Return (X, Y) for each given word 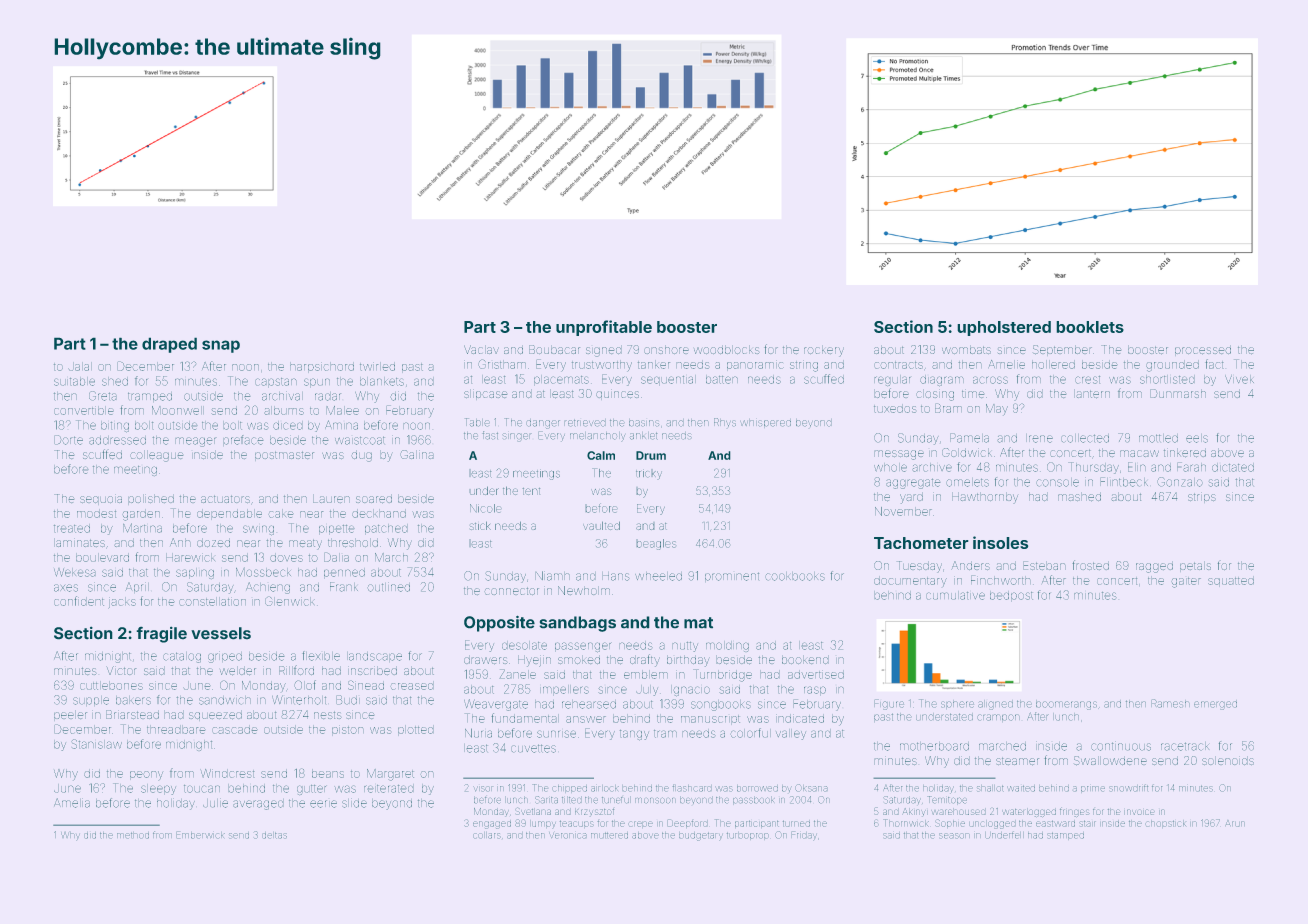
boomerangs (1066, 705)
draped (169, 345)
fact (1214, 364)
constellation (213, 602)
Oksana (811, 787)
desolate (524, 646)
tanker (654, 365)
